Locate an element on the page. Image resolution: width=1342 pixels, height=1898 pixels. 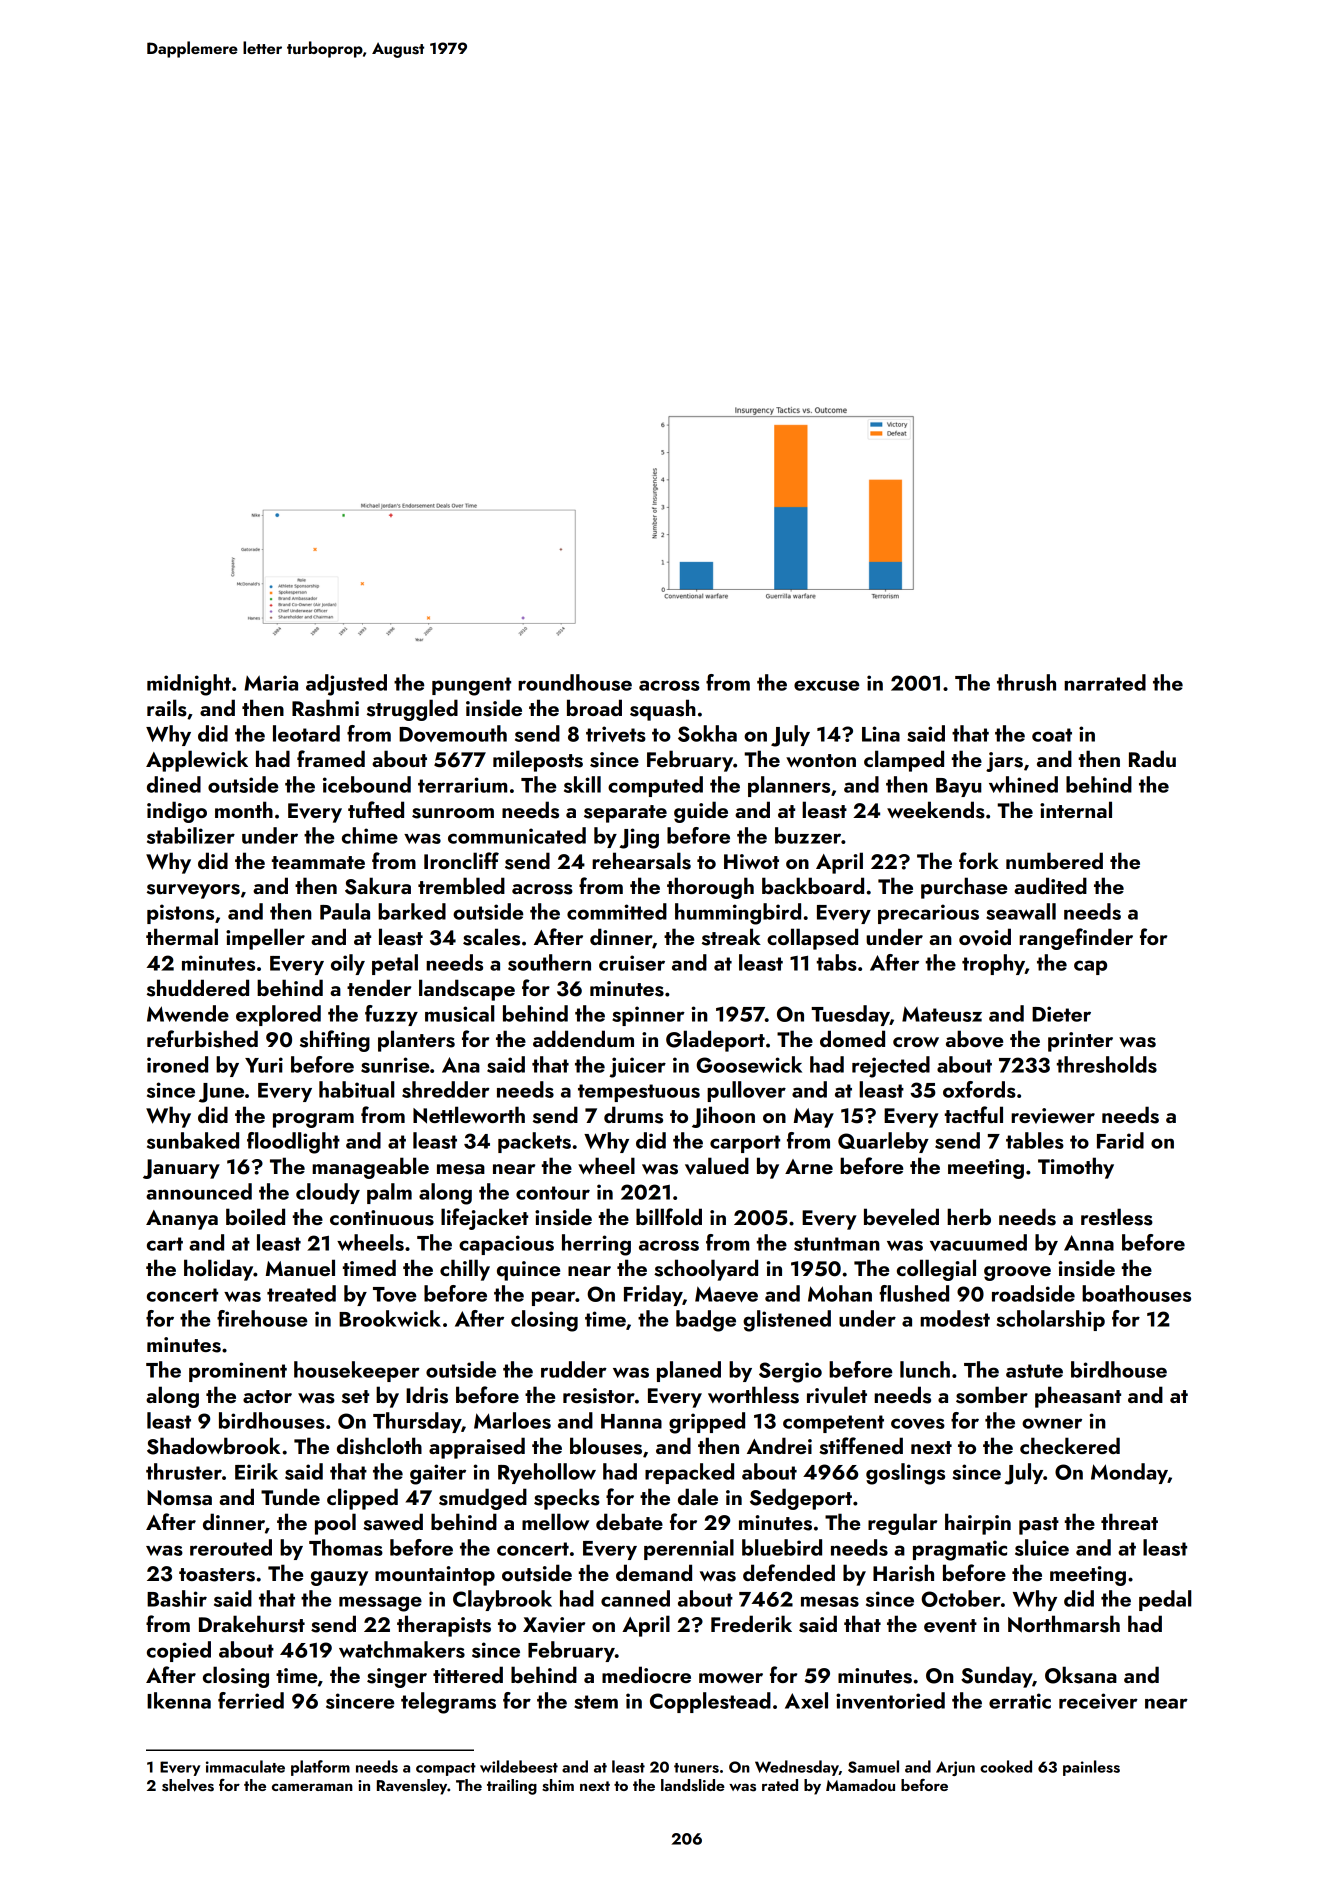
Sokha is located at coordinates (707, 733).
